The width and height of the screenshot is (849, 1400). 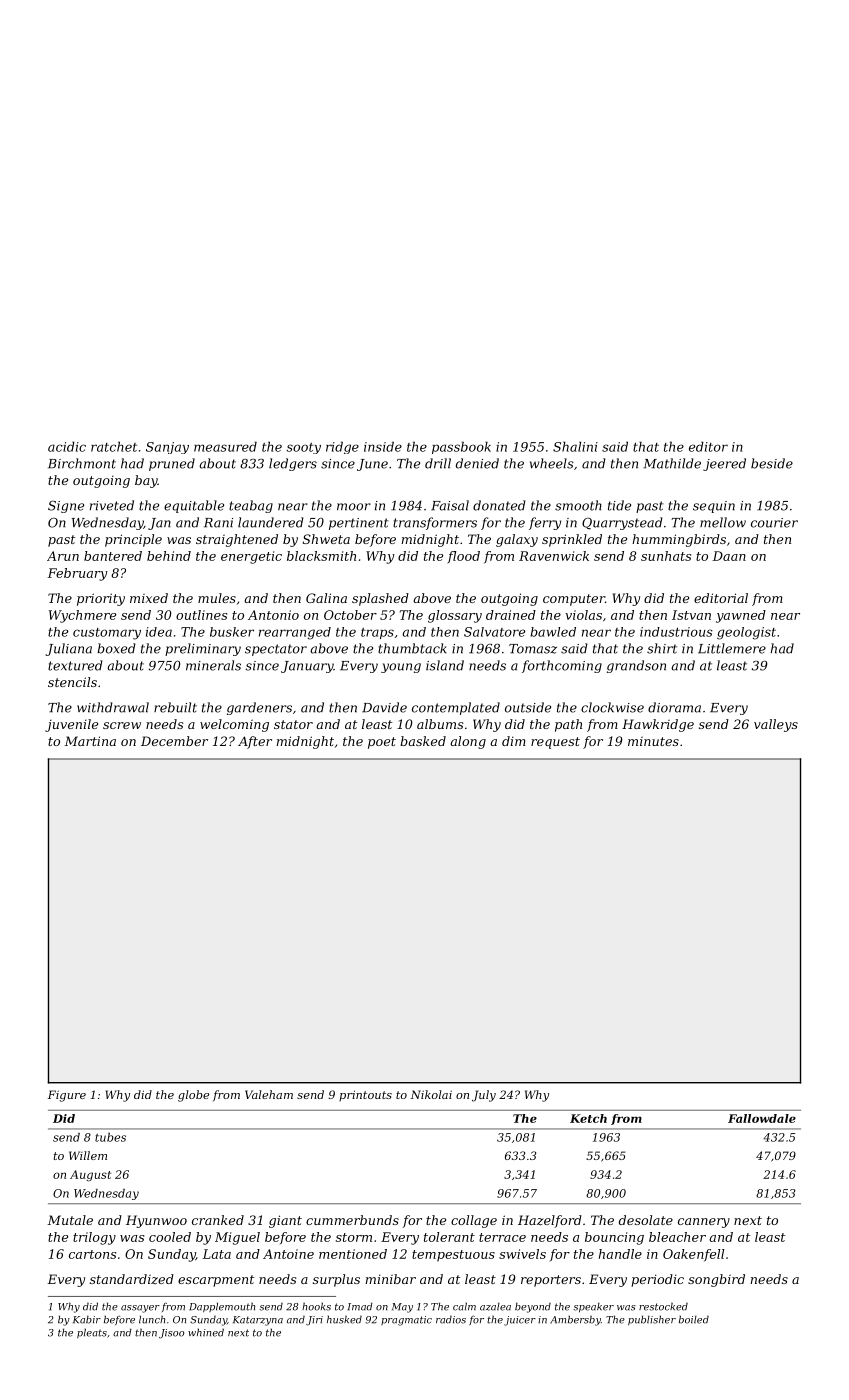 I want to click on December, so click(x=174, y=741).
